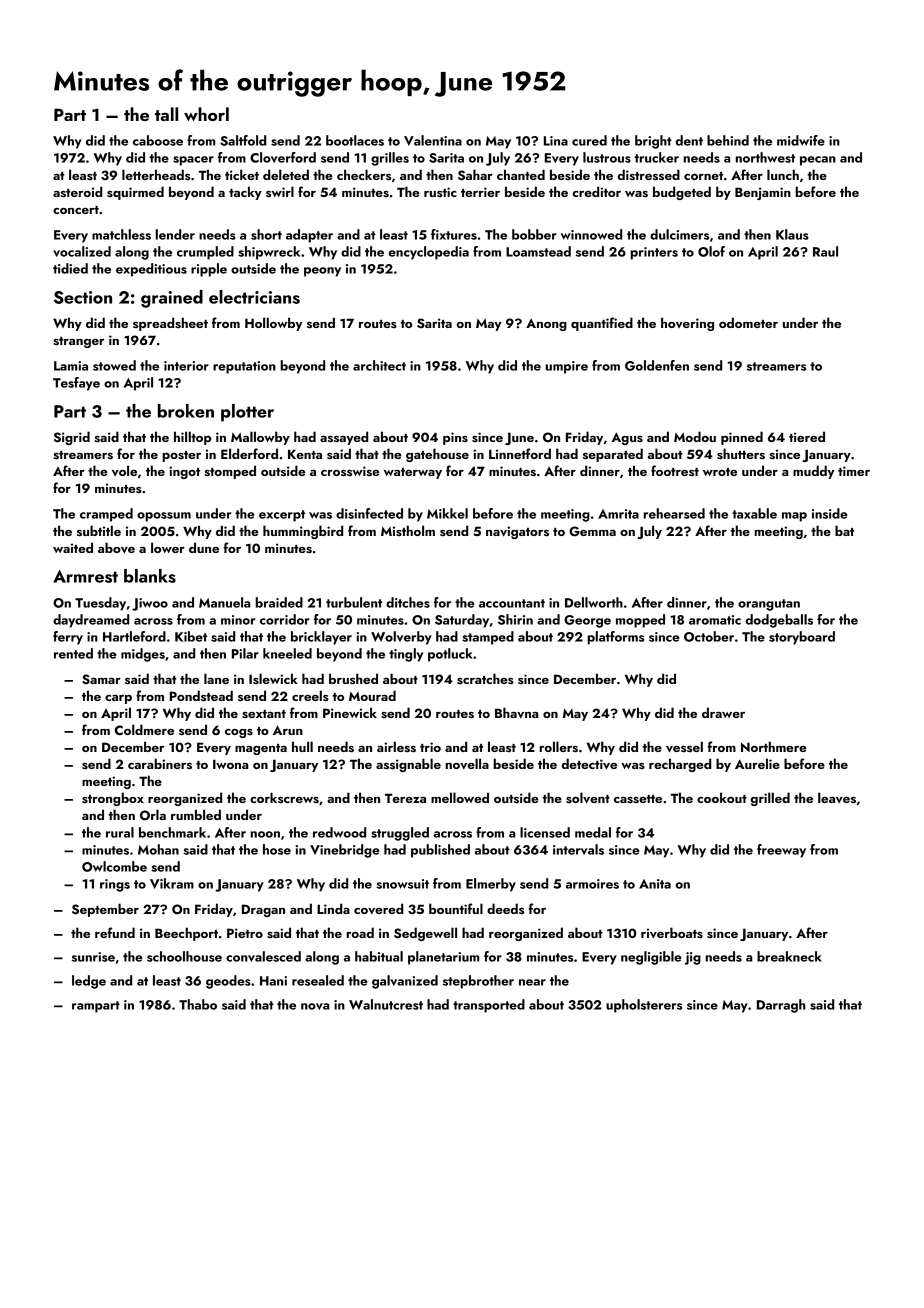 The image size is (924, 1308). What do you see at coordinates (283, 157) in the screenshot?
I see `Cloverford` at bounding box center [283, 157].
